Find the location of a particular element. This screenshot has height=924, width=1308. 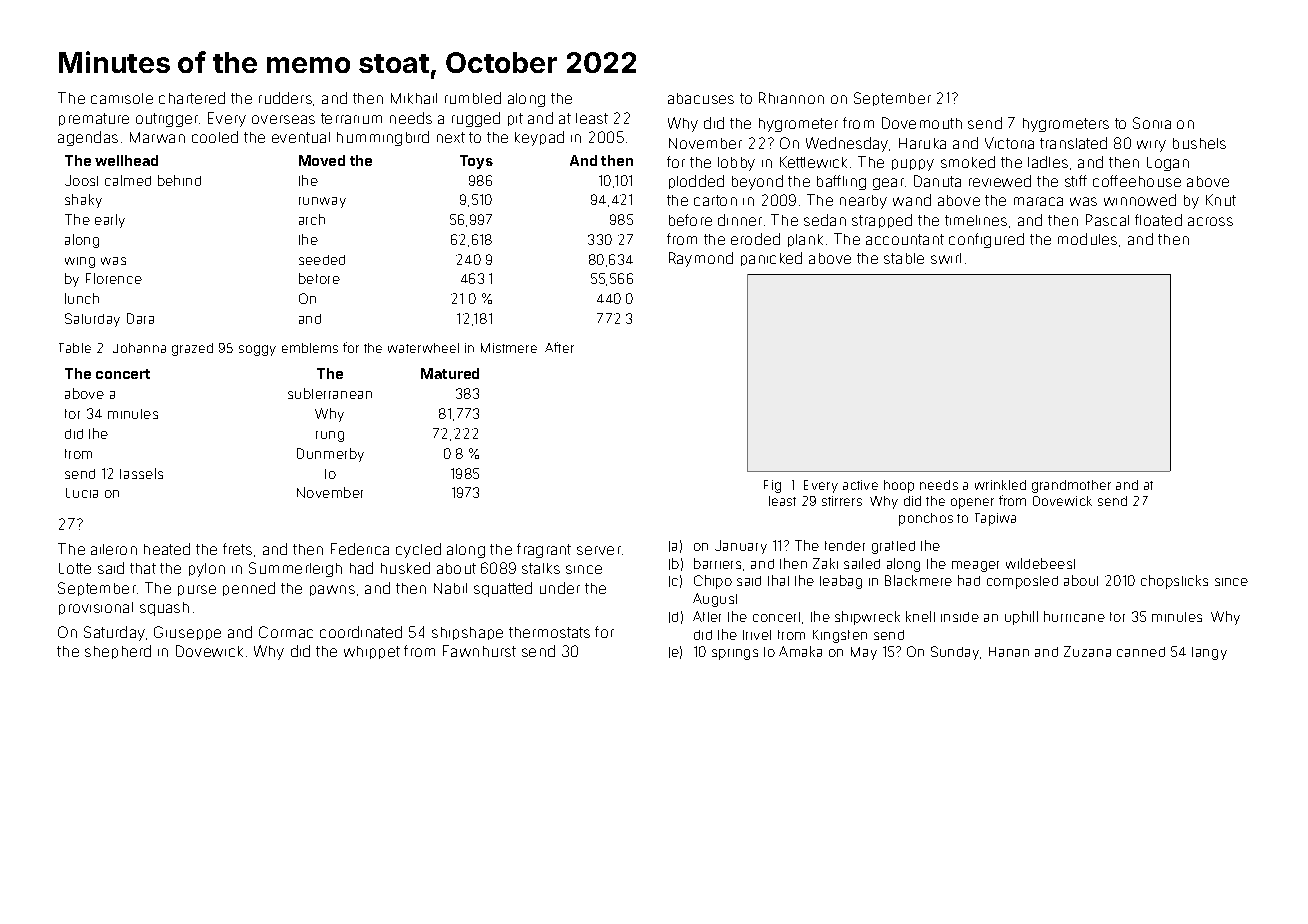

Raymond is located at coordinates (701, 259).
